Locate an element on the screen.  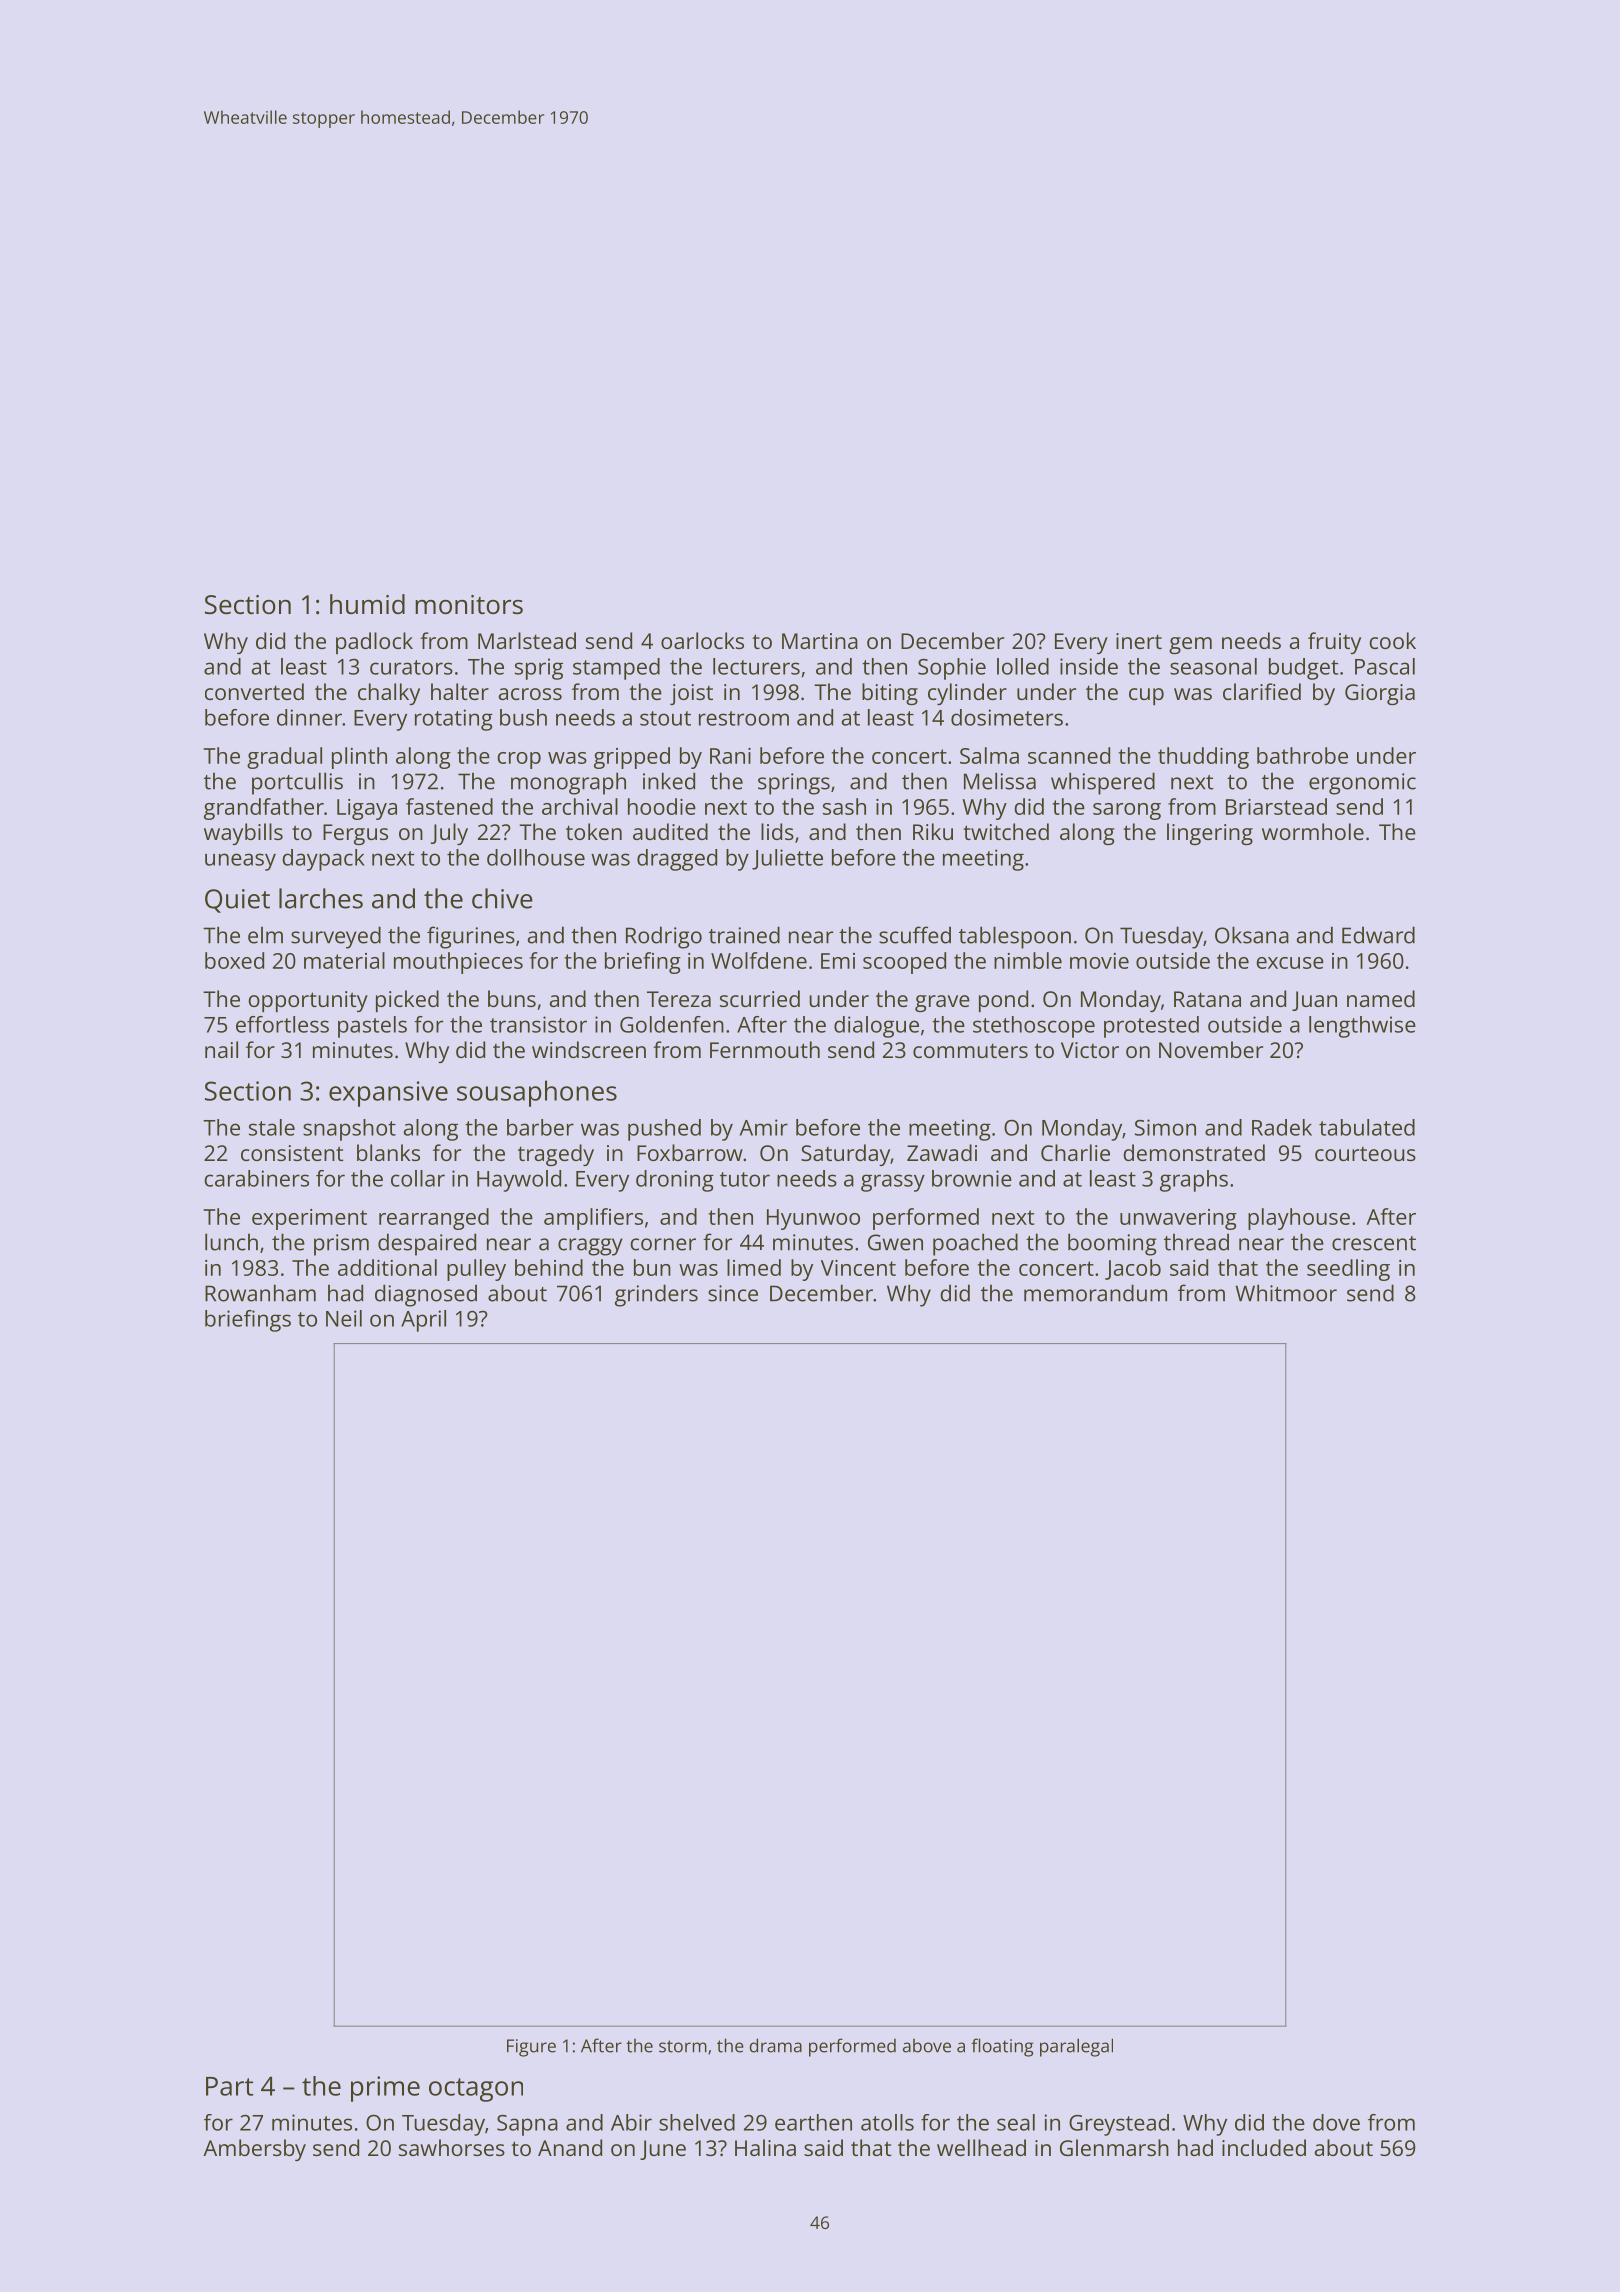
Vincent is located at coordinates (858, 1268).
